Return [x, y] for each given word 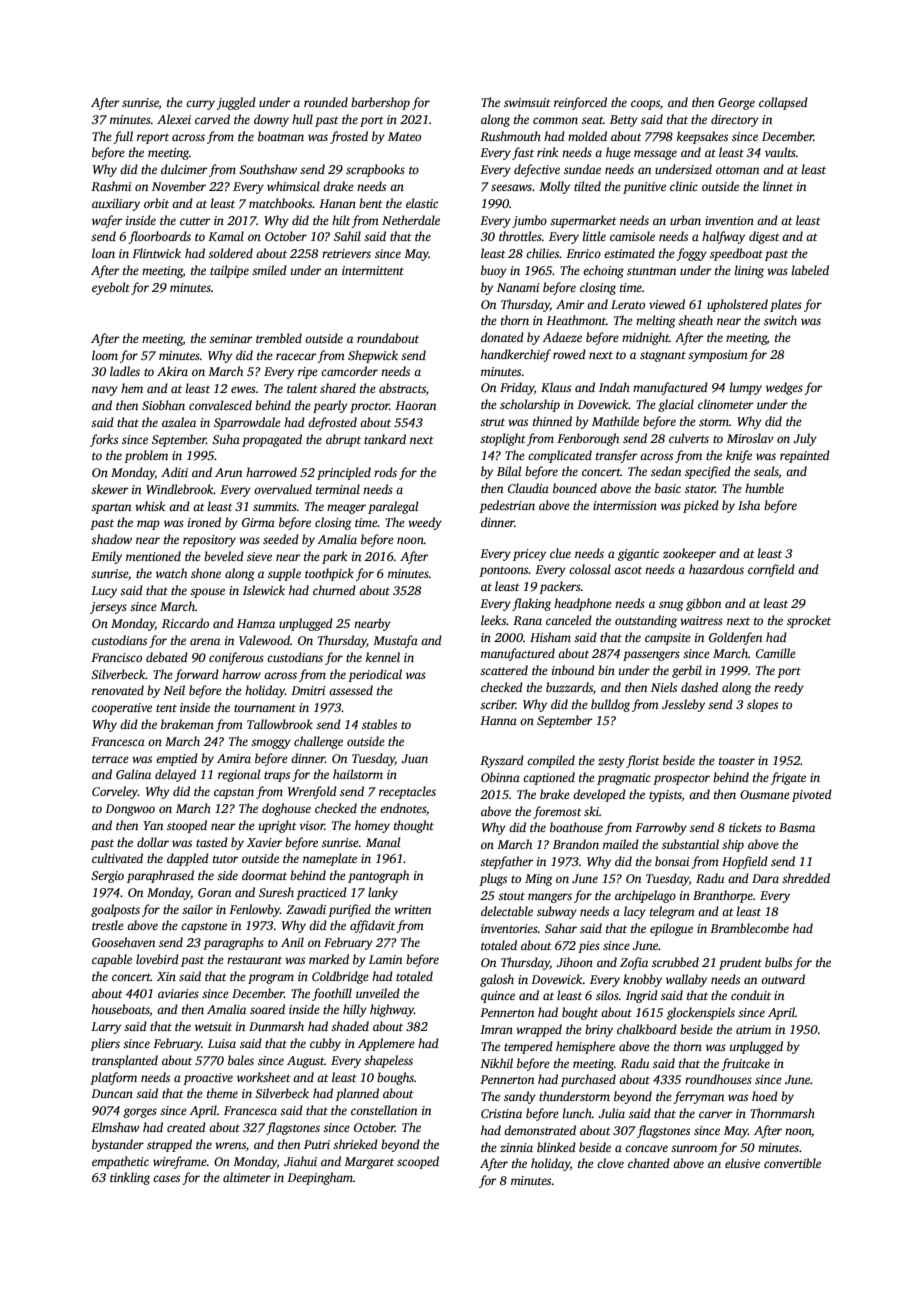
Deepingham [320, 1178]
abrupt [343, 440]
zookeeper [689, 554]
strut [492, 422]
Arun [228, 472]
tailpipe [229, 271]
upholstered [737, 305]
